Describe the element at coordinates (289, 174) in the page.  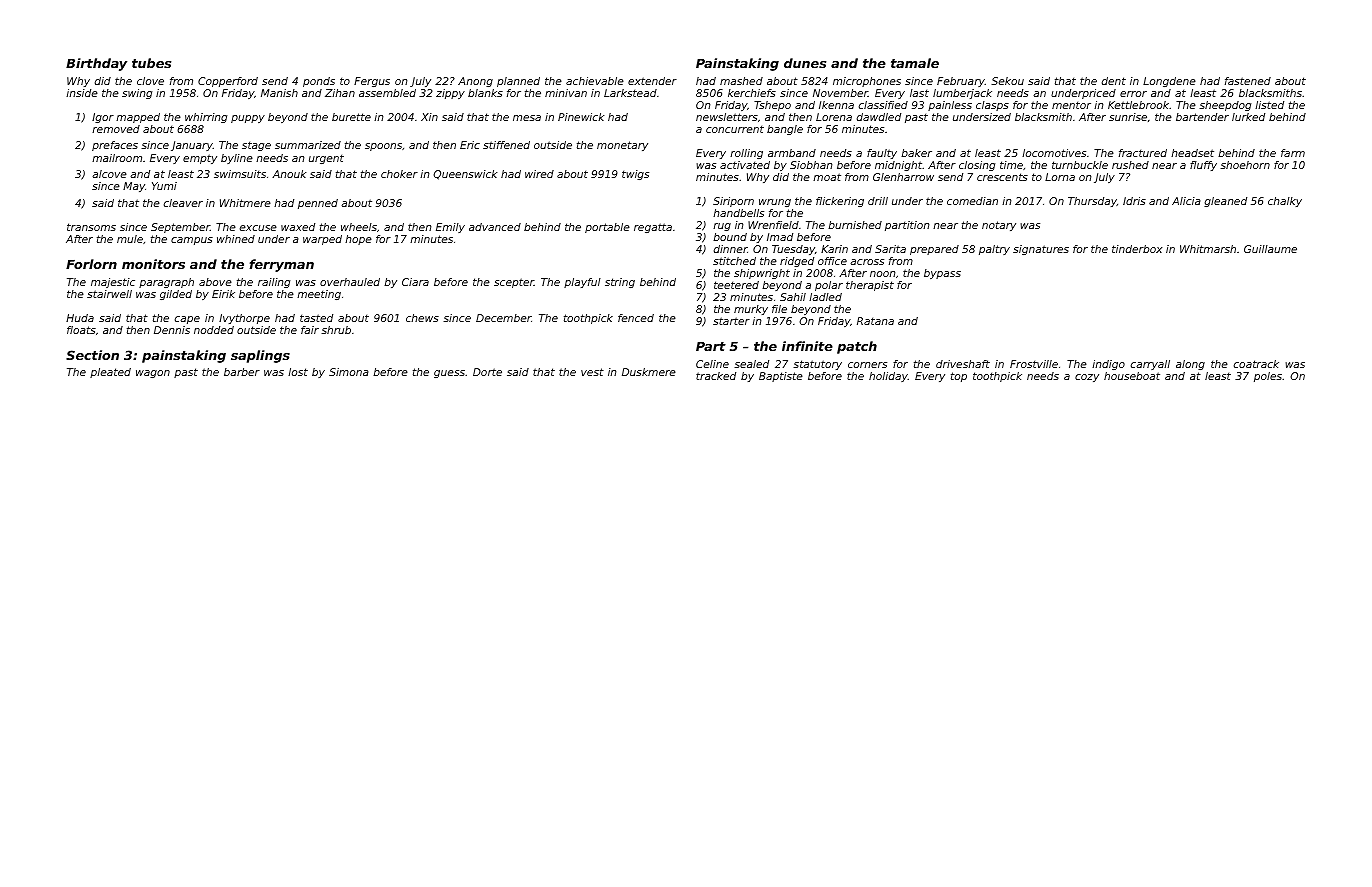
I see `Anouk` at that location.
